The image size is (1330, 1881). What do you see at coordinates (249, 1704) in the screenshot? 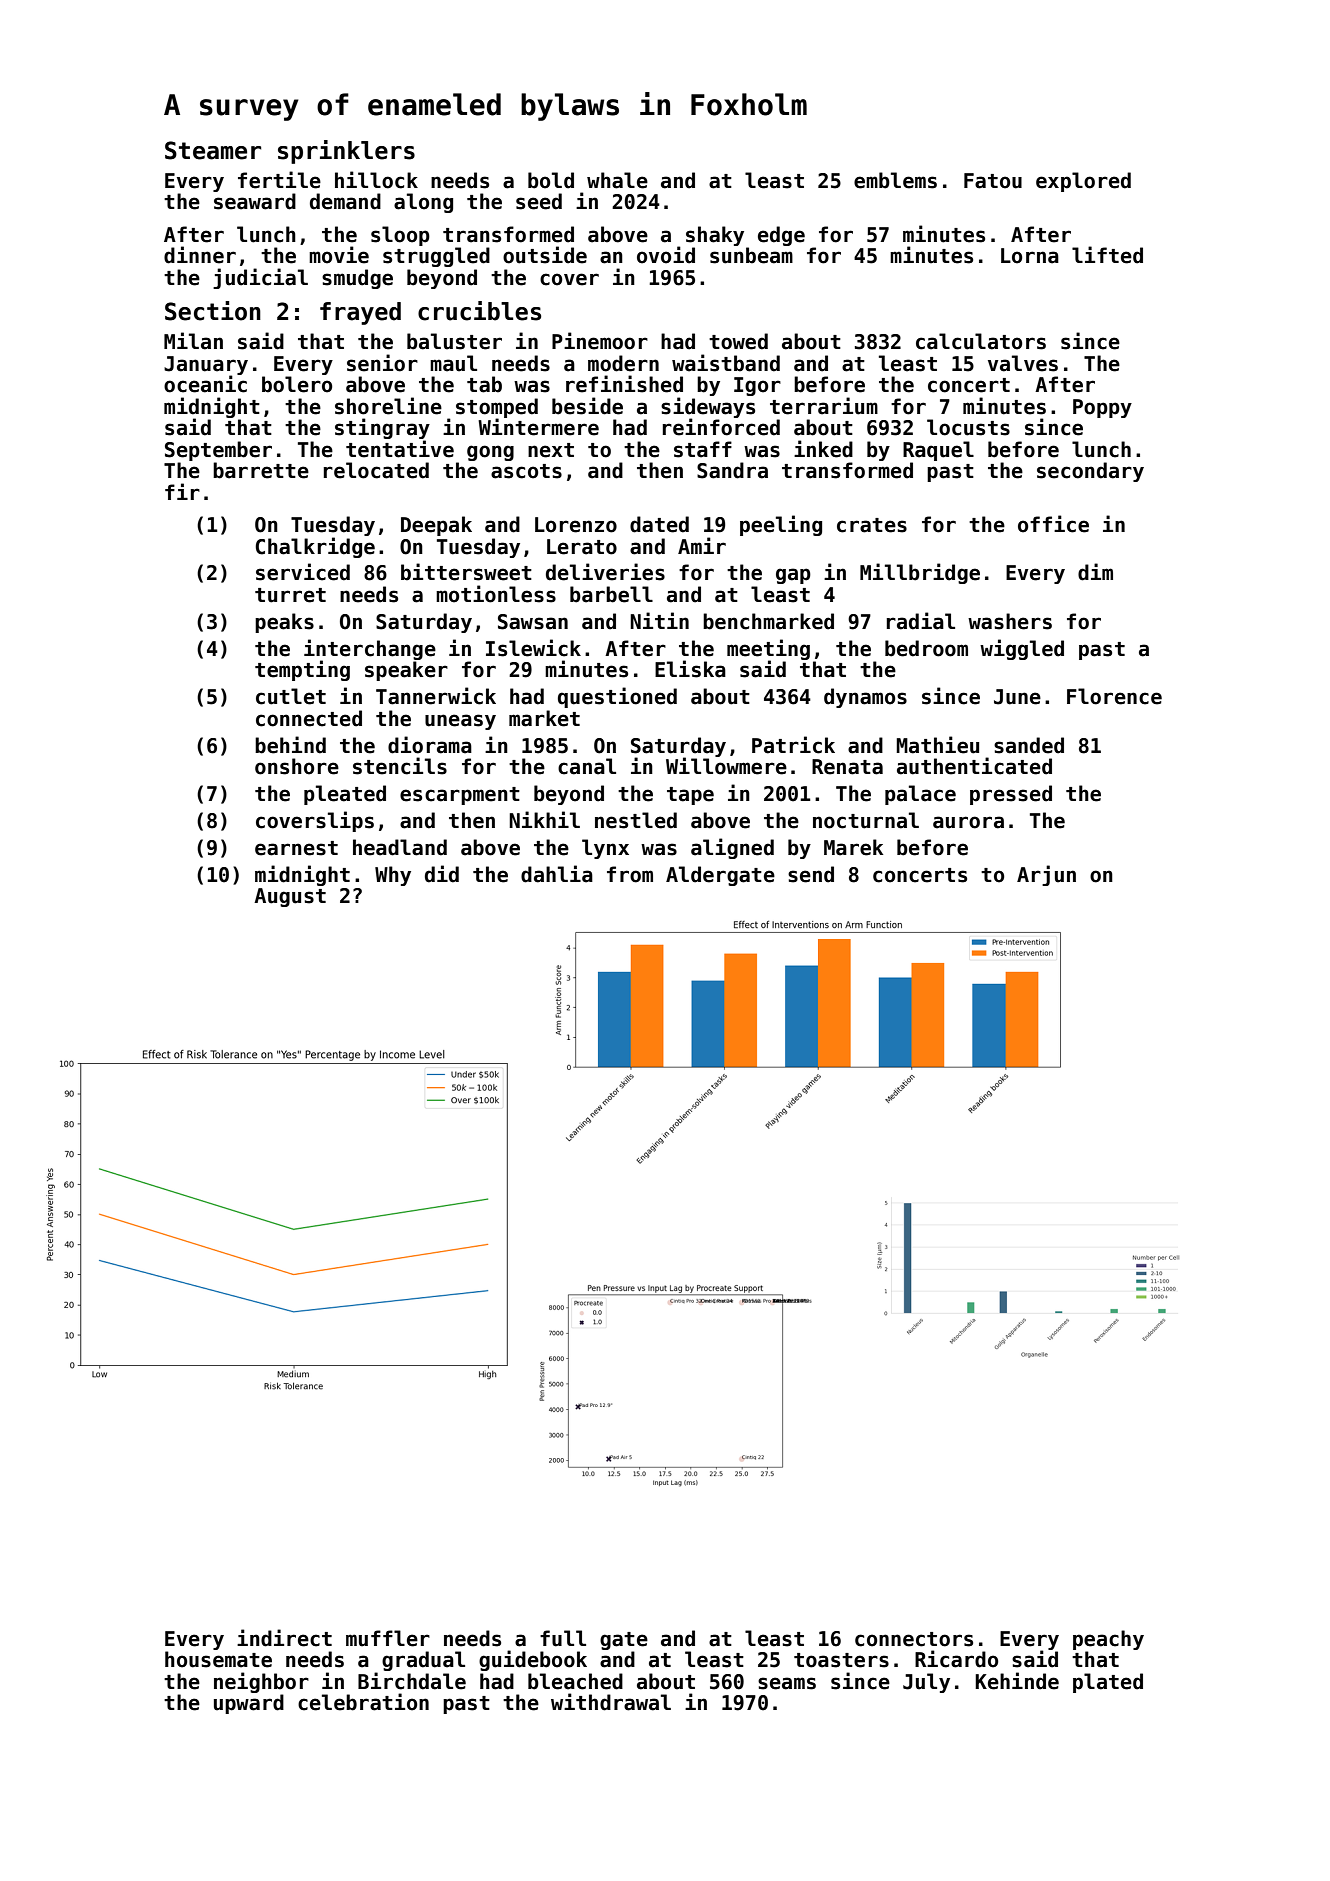
I see `upward` at bounding box center [249, 1704].
